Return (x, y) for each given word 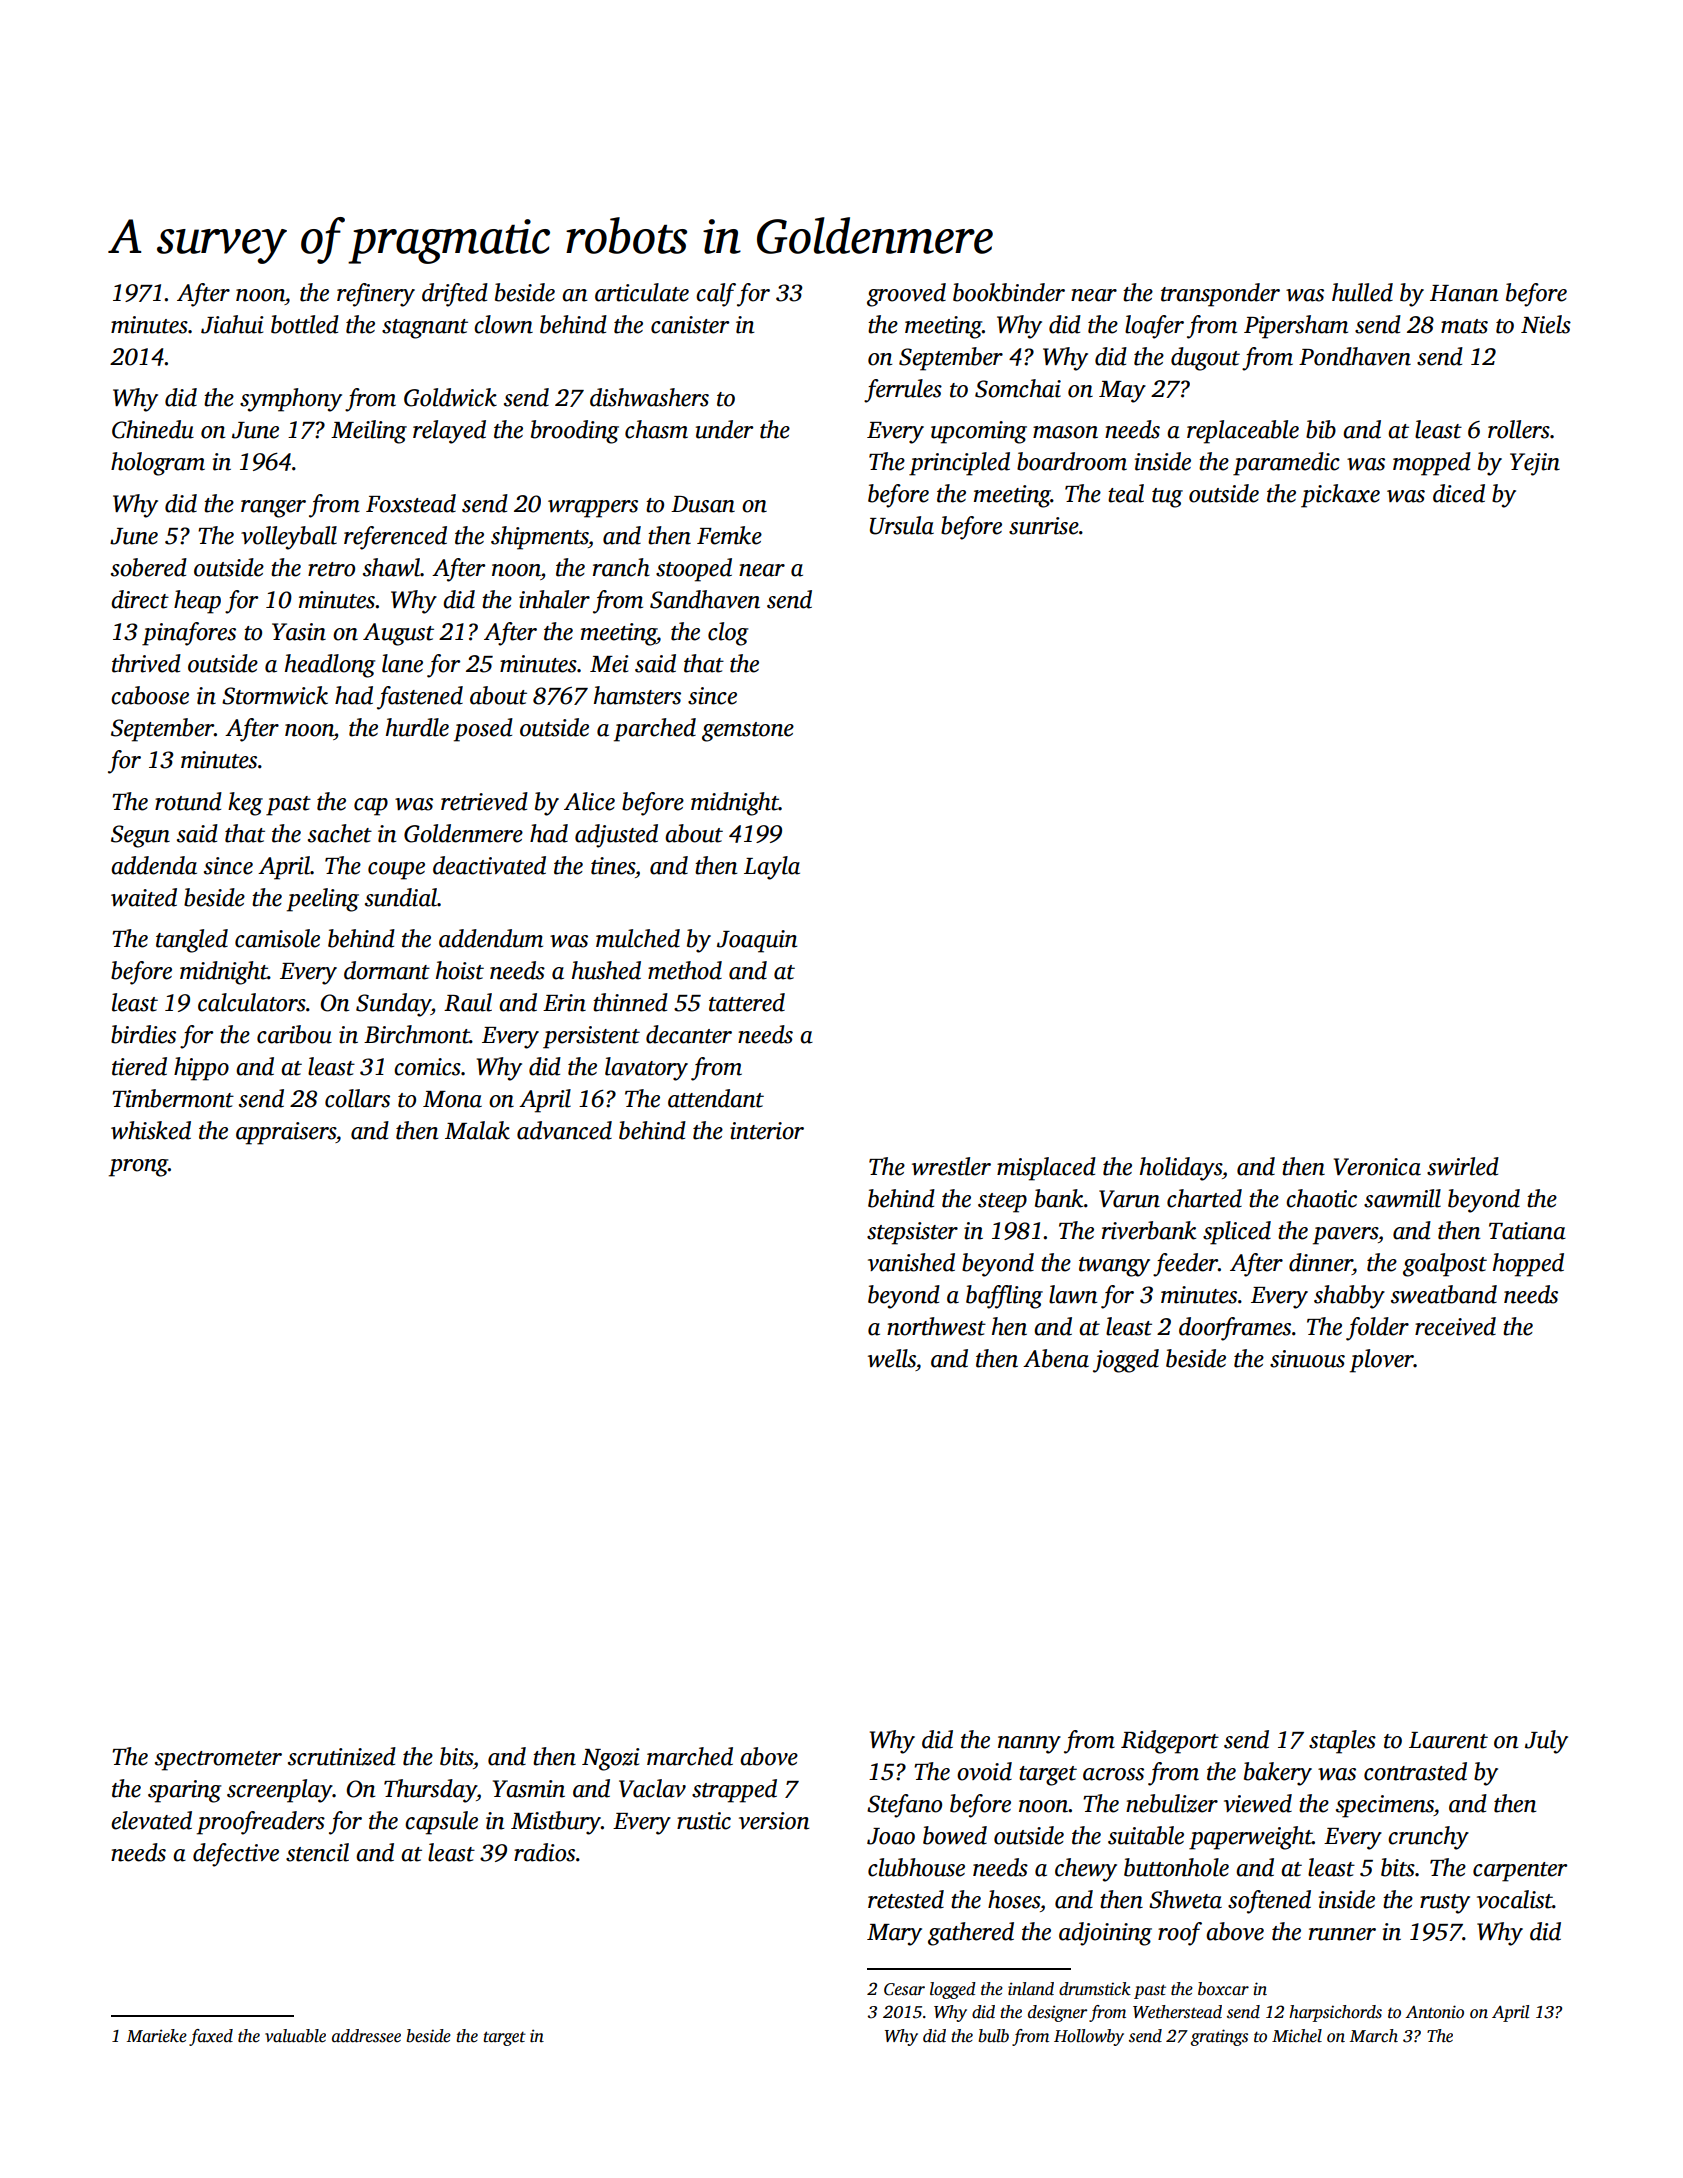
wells (892, 1358)
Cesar (904, 1989)
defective (236, 1855)
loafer (1154, 327)
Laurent (1448, 1740)
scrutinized (342, 1756)
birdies (143, 1034)
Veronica (1377, 1167)
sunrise (1044, 526)
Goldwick (450, 397)
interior (767, 1131)
